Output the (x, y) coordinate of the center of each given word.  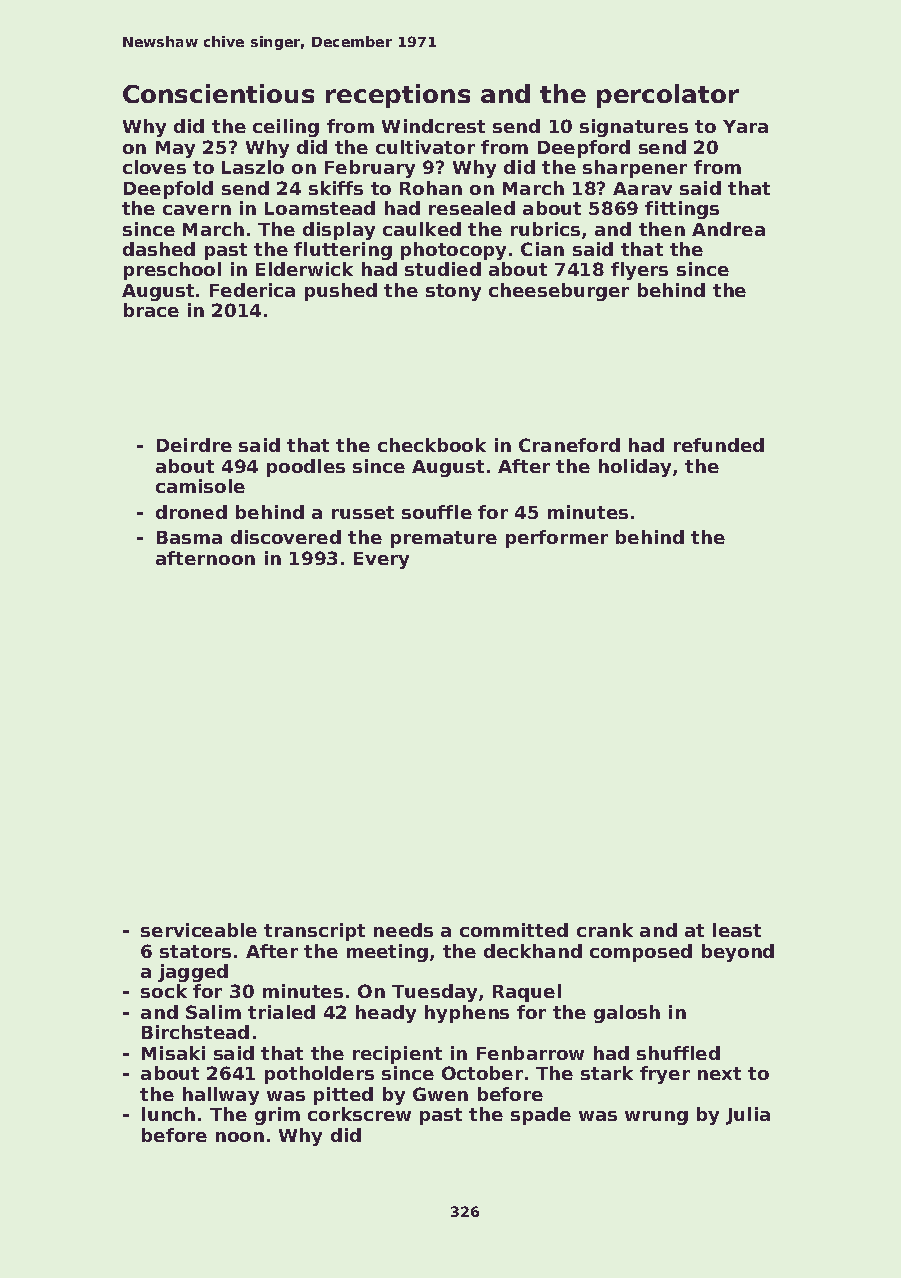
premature (444, 539)
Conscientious (218, 93)
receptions (398, 96)
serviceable (199, 930)
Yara (745, 126)
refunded (719, 445)
